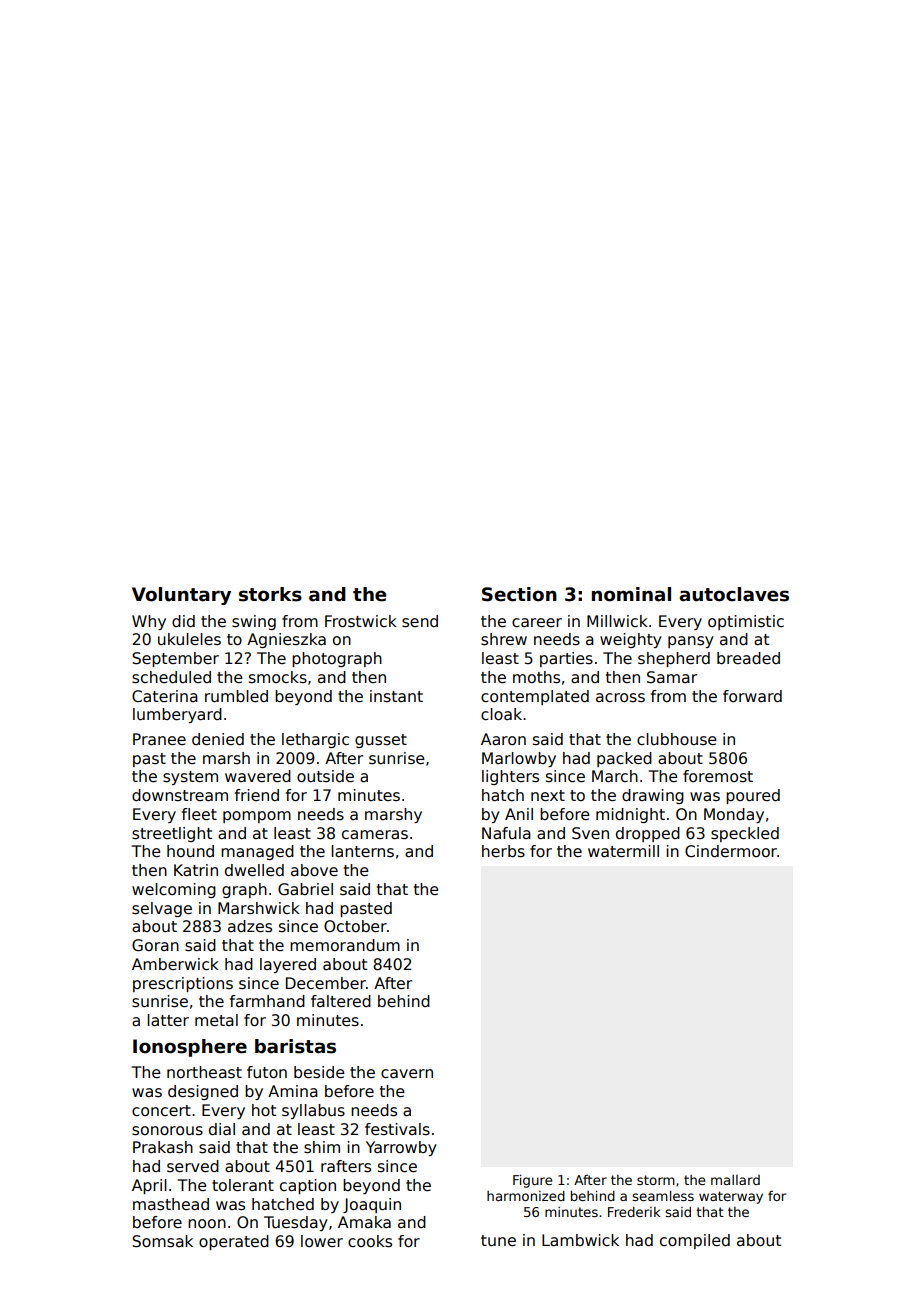 This screenshot has height=1314, width=924. Describe the element at coordinates (162, 909) in the screenshot. I see `selvage` at that location.
